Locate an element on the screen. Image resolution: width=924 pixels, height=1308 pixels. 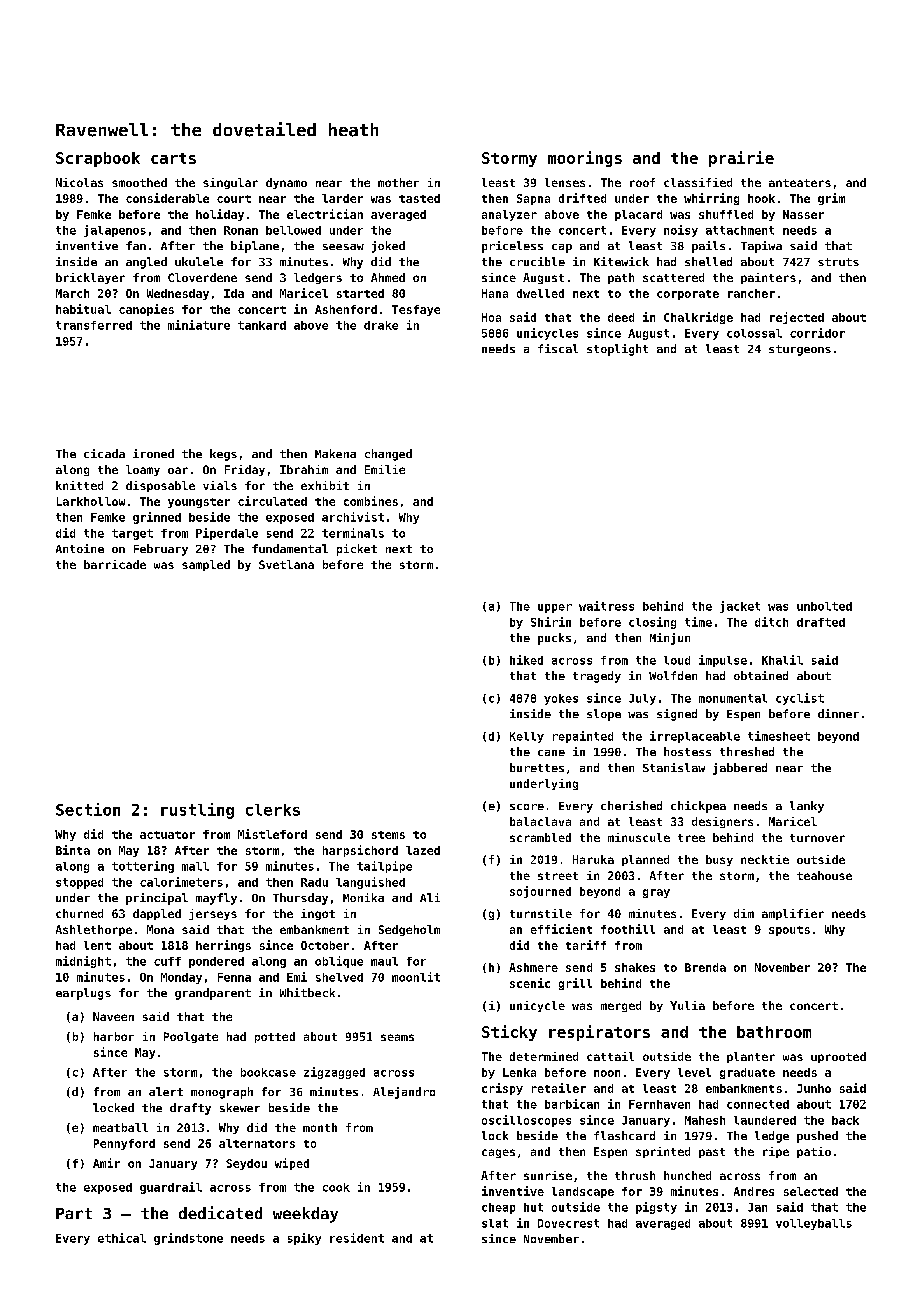
determined is located at coordinates (544, 1056).
